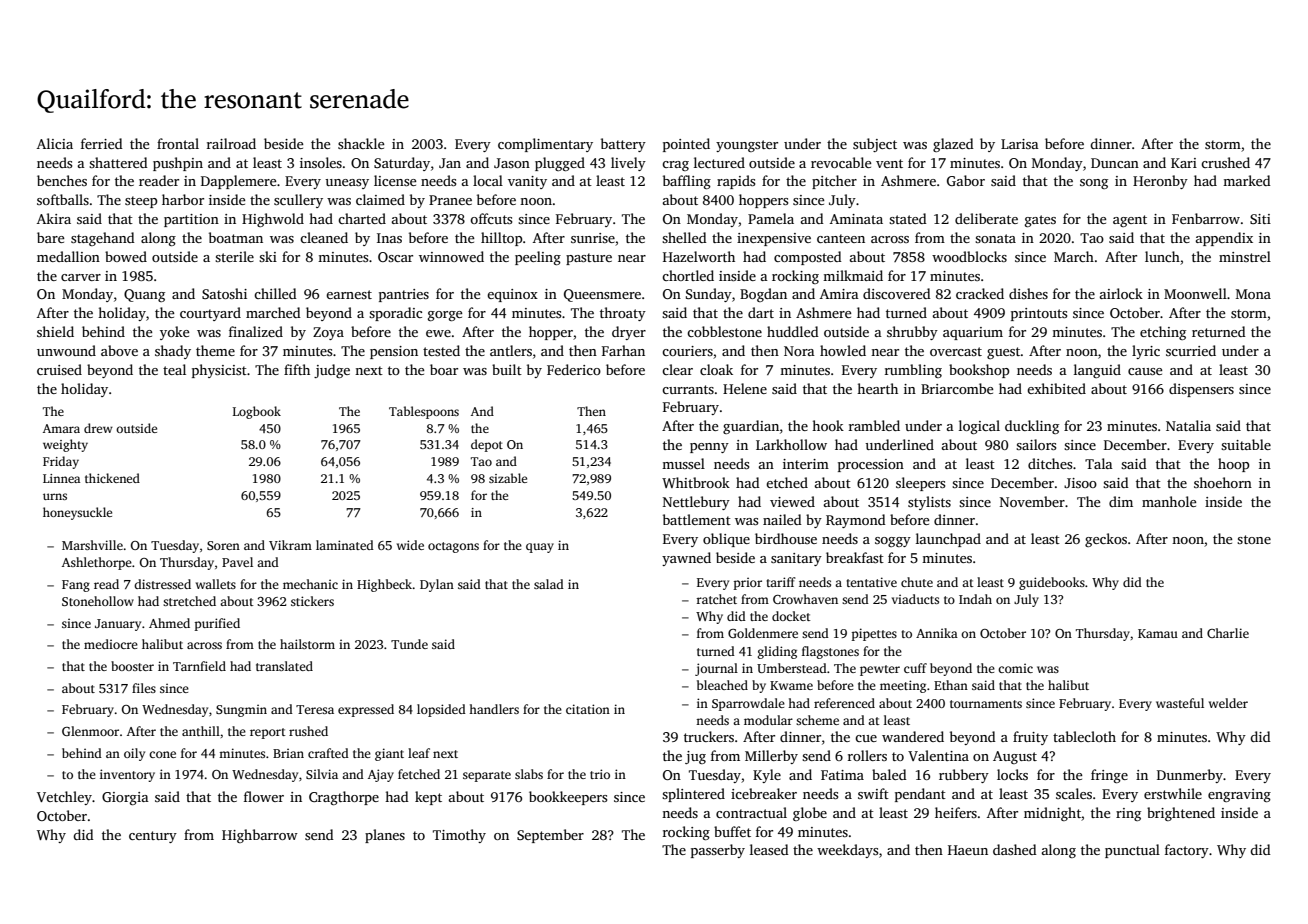 The image size is (1308, 924). What do you see at coordinates (588, 709) in the document?
I see `citation` at bounding box center [588, 709].
